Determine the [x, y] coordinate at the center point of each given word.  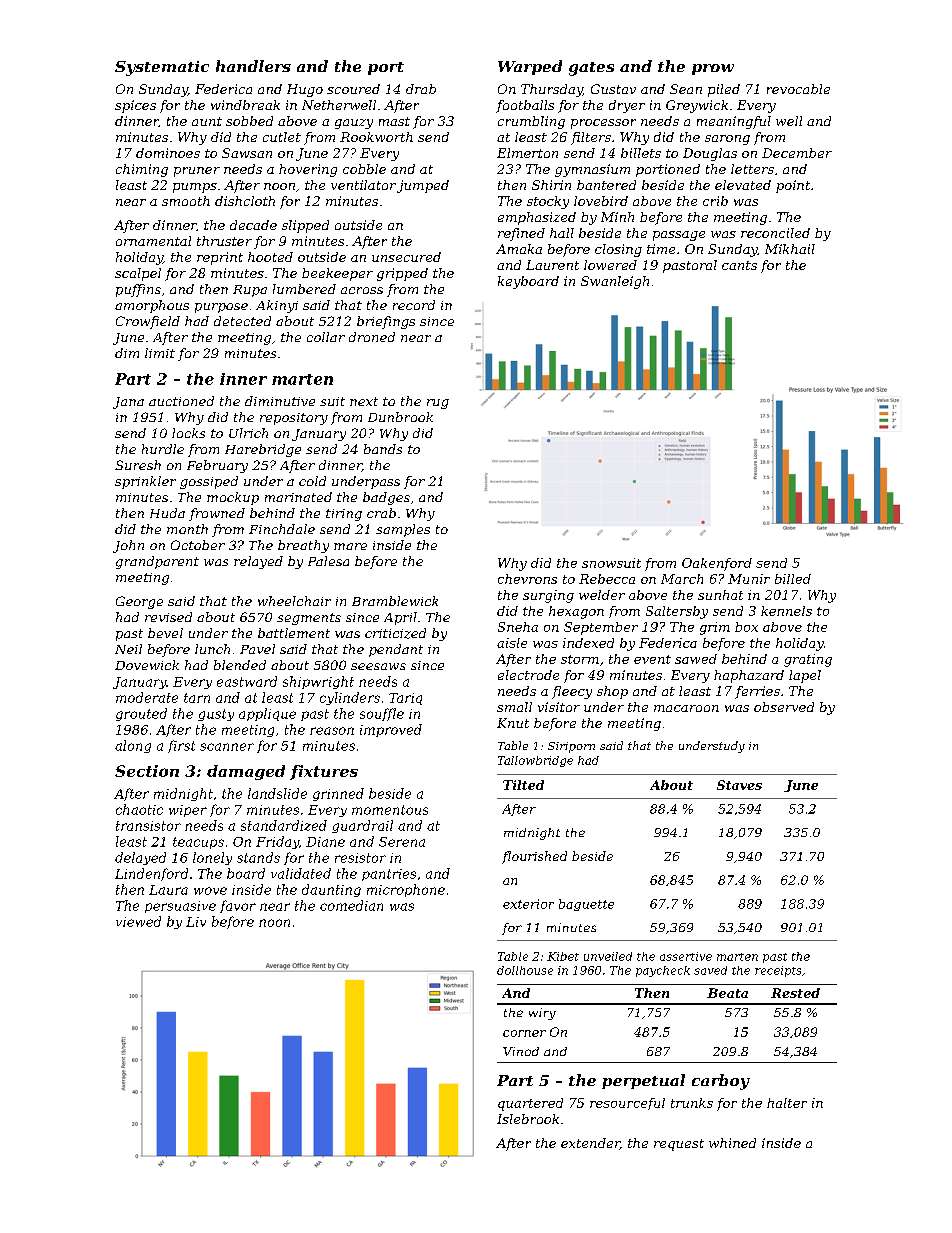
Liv [196, 922]
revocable [798, 89]
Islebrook [528, 1119]
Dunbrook [400, 417]
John [128, 546]
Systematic [162, 68]
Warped [530, 67]
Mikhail [790, 249]
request [679, 1145]
